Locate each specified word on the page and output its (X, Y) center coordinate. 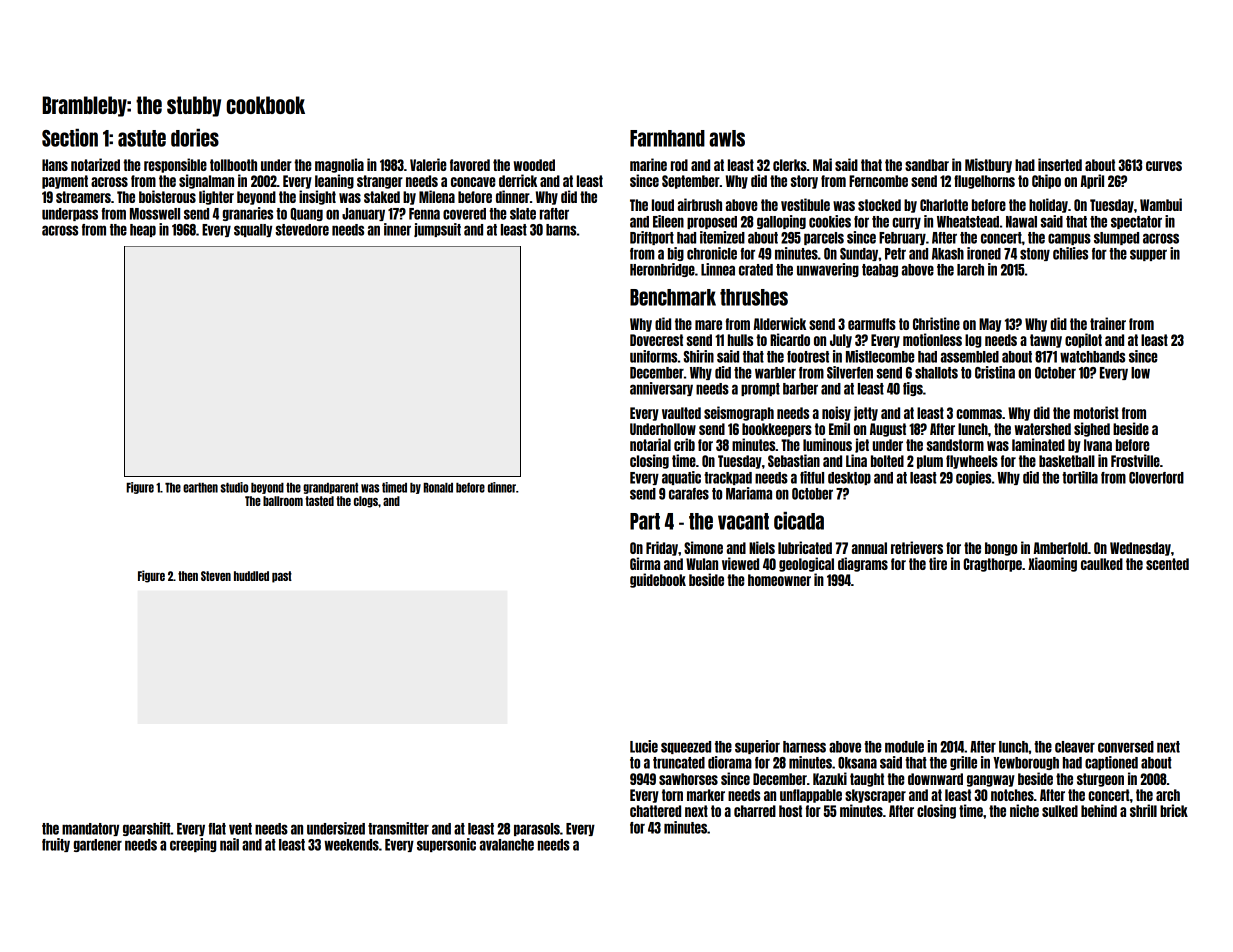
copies (973, 478)
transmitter (398, 828)
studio (234, 487)
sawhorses (688, 779)
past (282, 577)
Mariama (749, 493)
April (1092, 181)
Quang (306, 214)
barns (561, 230)
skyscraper (875, 796)
